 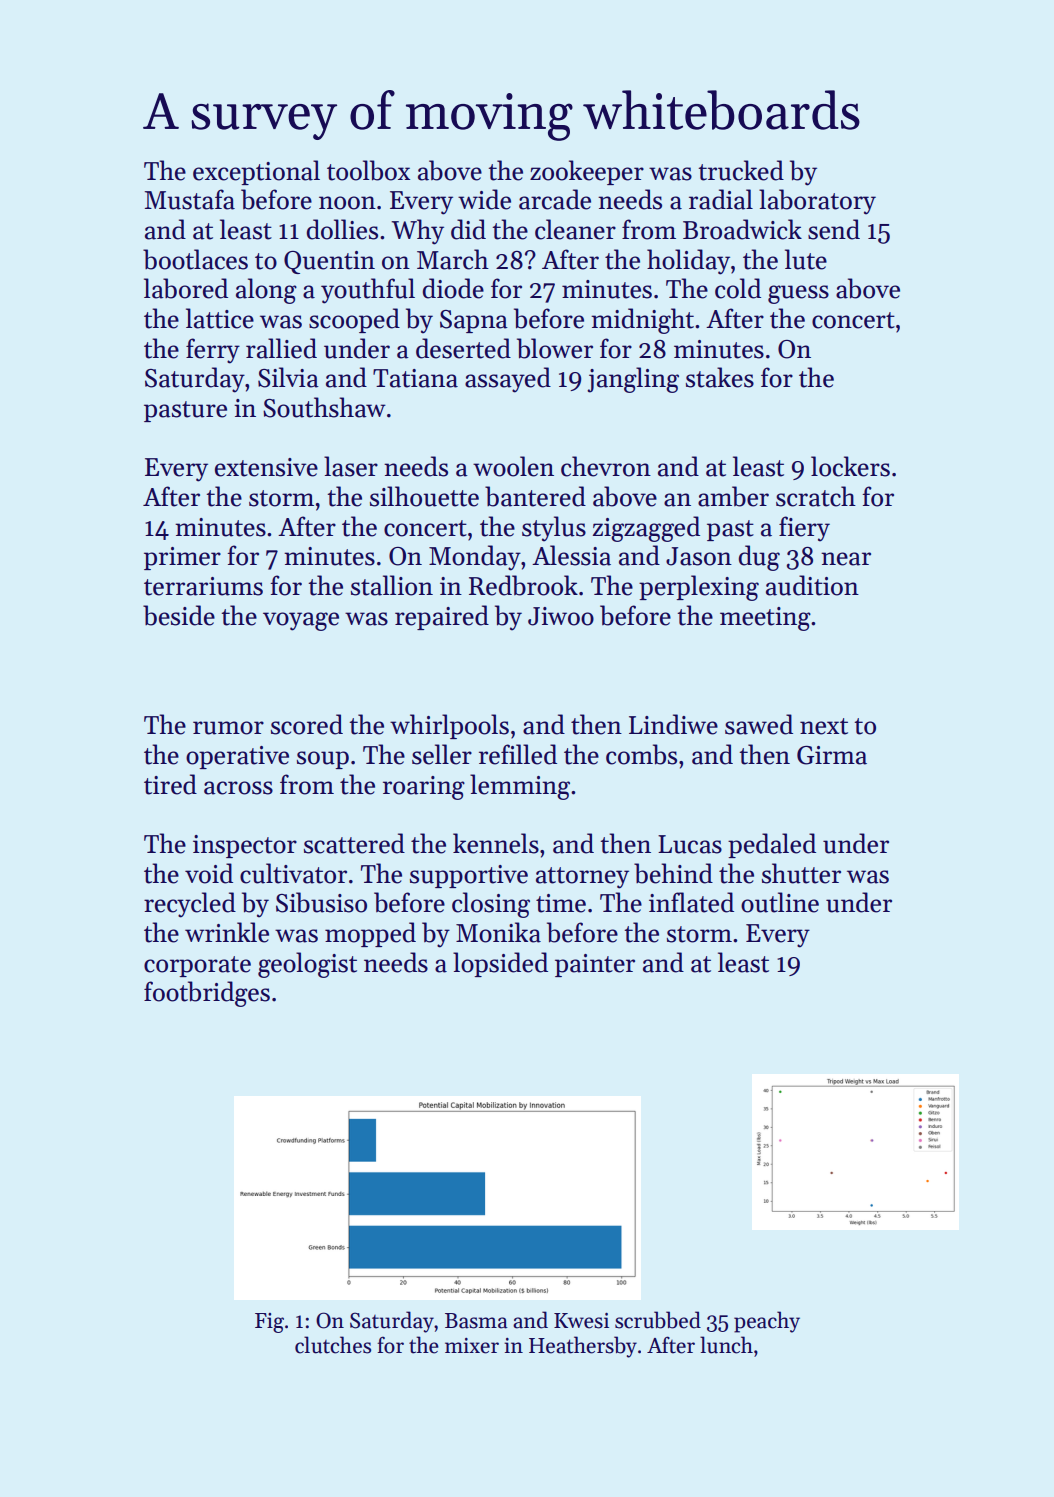 I want to click on wide, so click(x=484, y=199).
